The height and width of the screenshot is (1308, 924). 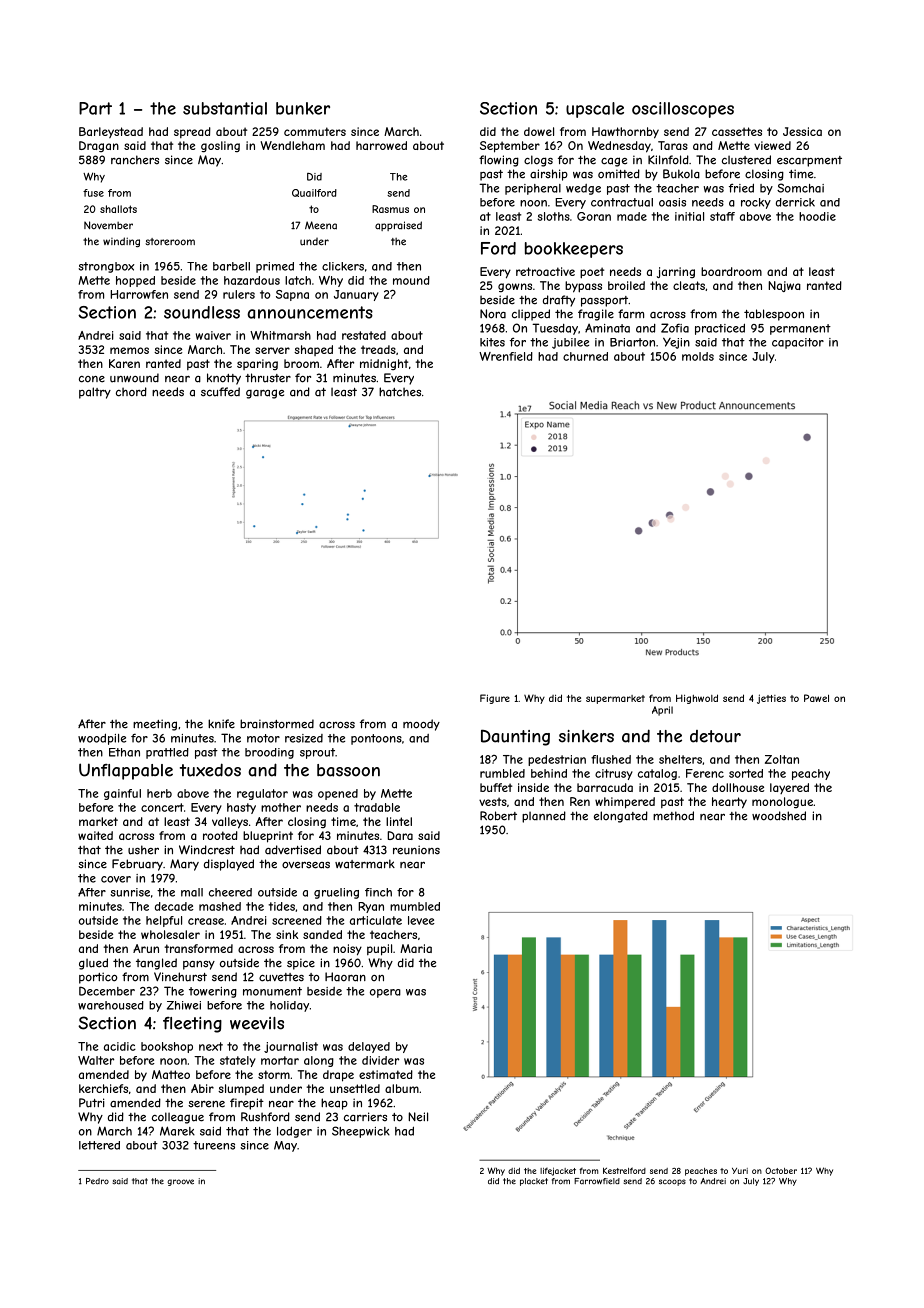 What do you see at coordinates (155, 725) in the screenshot?
I see `meeting` at bounding box center [155, 725].
